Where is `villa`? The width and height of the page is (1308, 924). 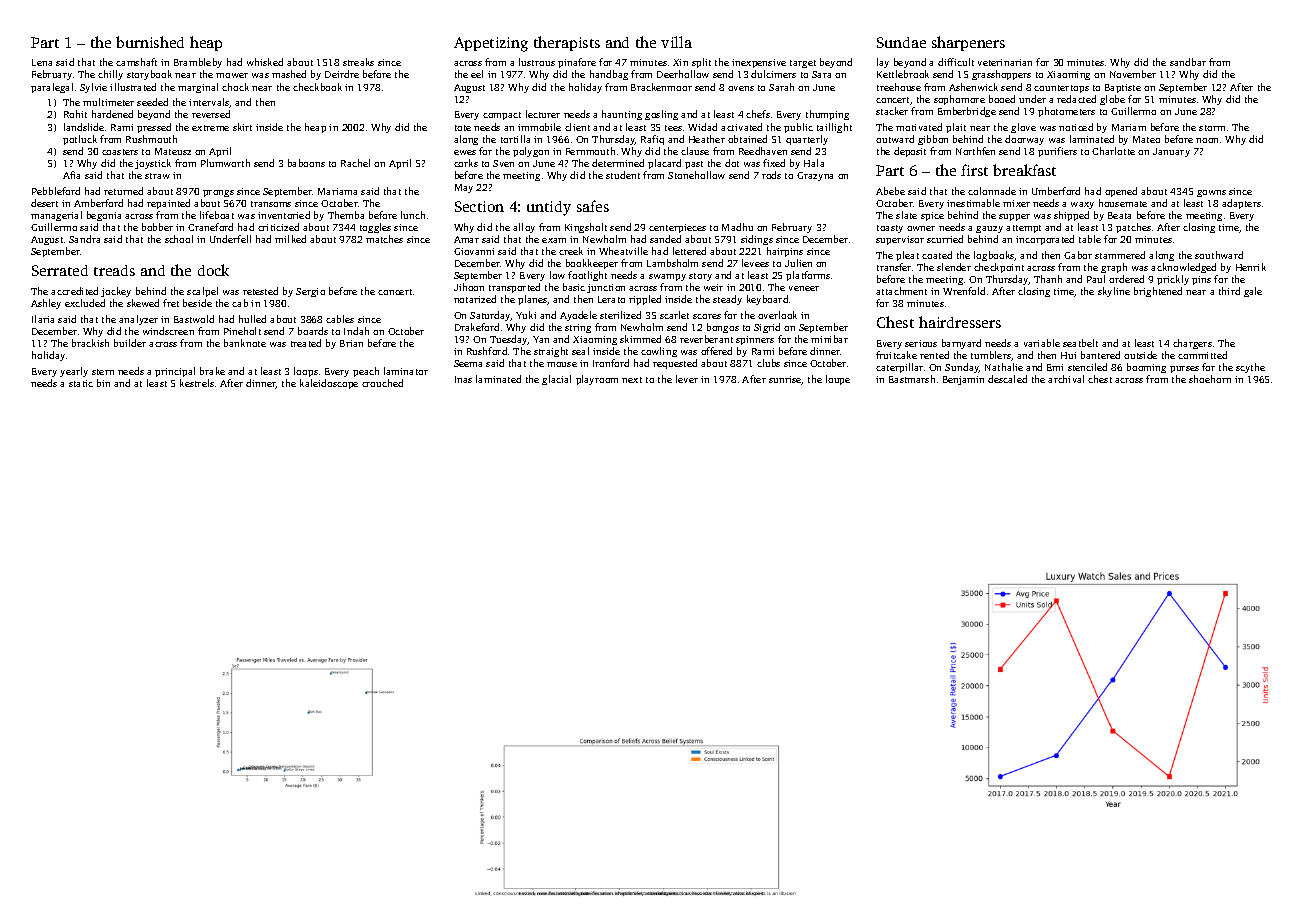 villa is located at coordinates (676, 42).
